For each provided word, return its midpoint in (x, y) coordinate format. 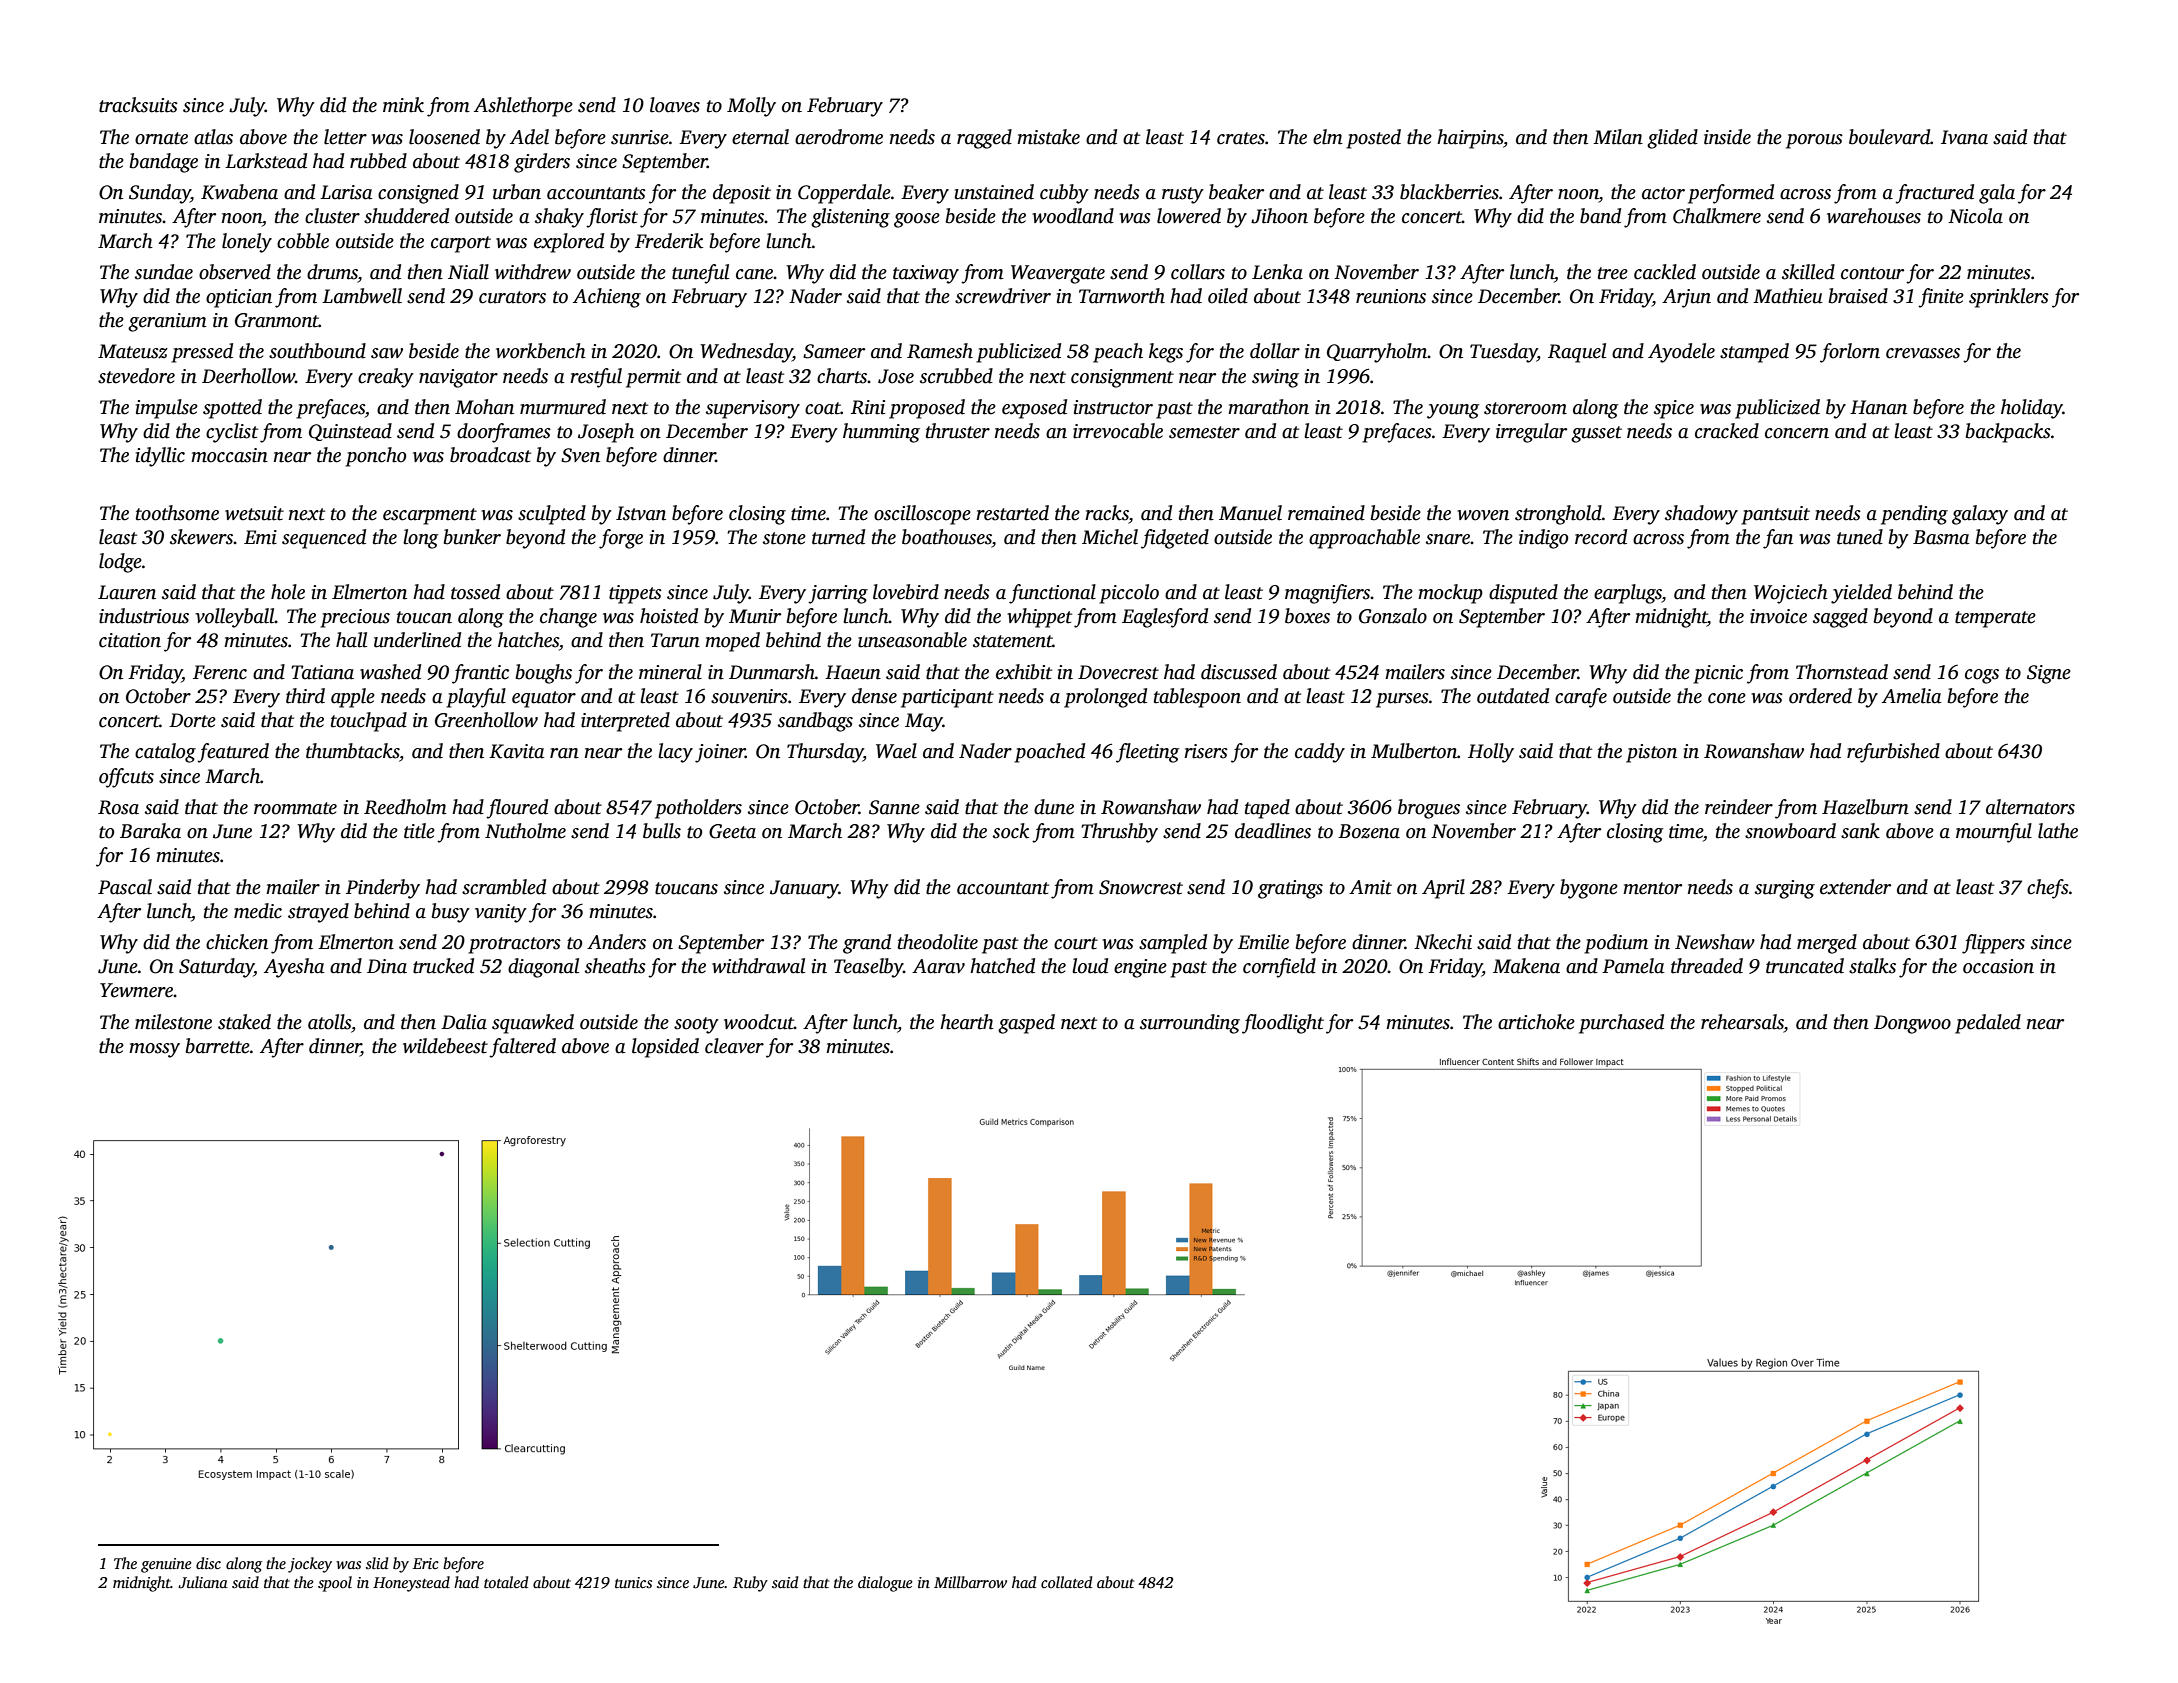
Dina (387, 966)
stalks (1872, 966)
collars (1198, 272)
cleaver (734, 1046)
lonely (247, 243)
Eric (426, 1563)
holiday (2032, 409)
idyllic (160, 457)
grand (867, 944)
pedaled (1988, 1024)
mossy (154, 1050)
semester (1204, 432)
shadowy (1701, 515)
